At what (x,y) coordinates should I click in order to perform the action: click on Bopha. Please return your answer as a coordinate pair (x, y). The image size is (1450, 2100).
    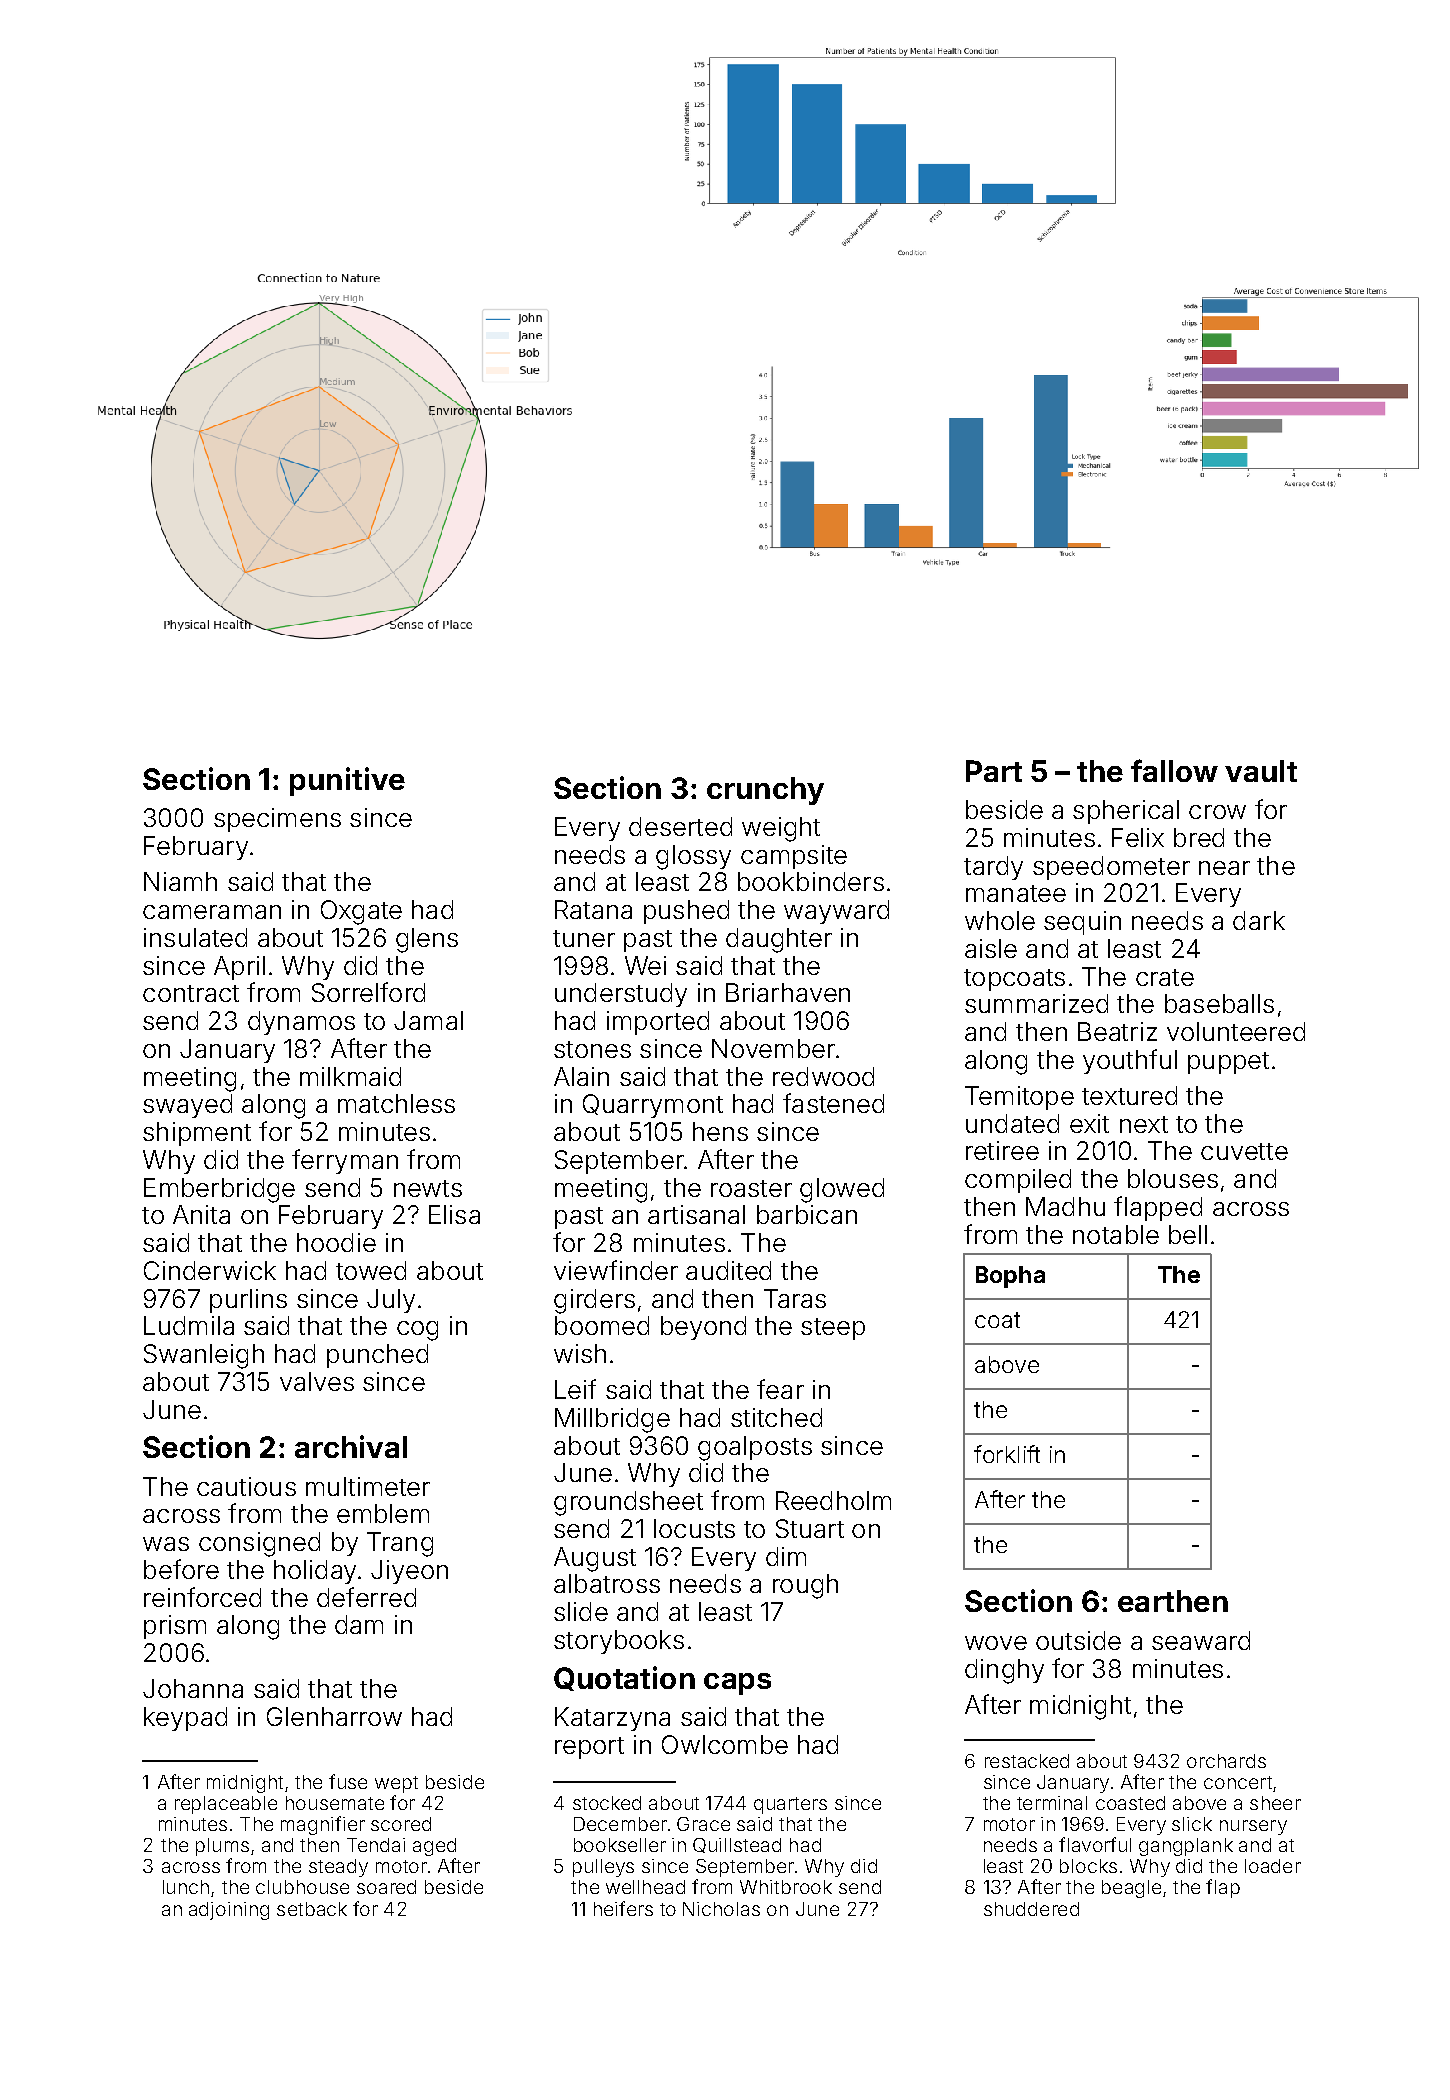
    Looking at the image, I should click on (1010, 1277).
